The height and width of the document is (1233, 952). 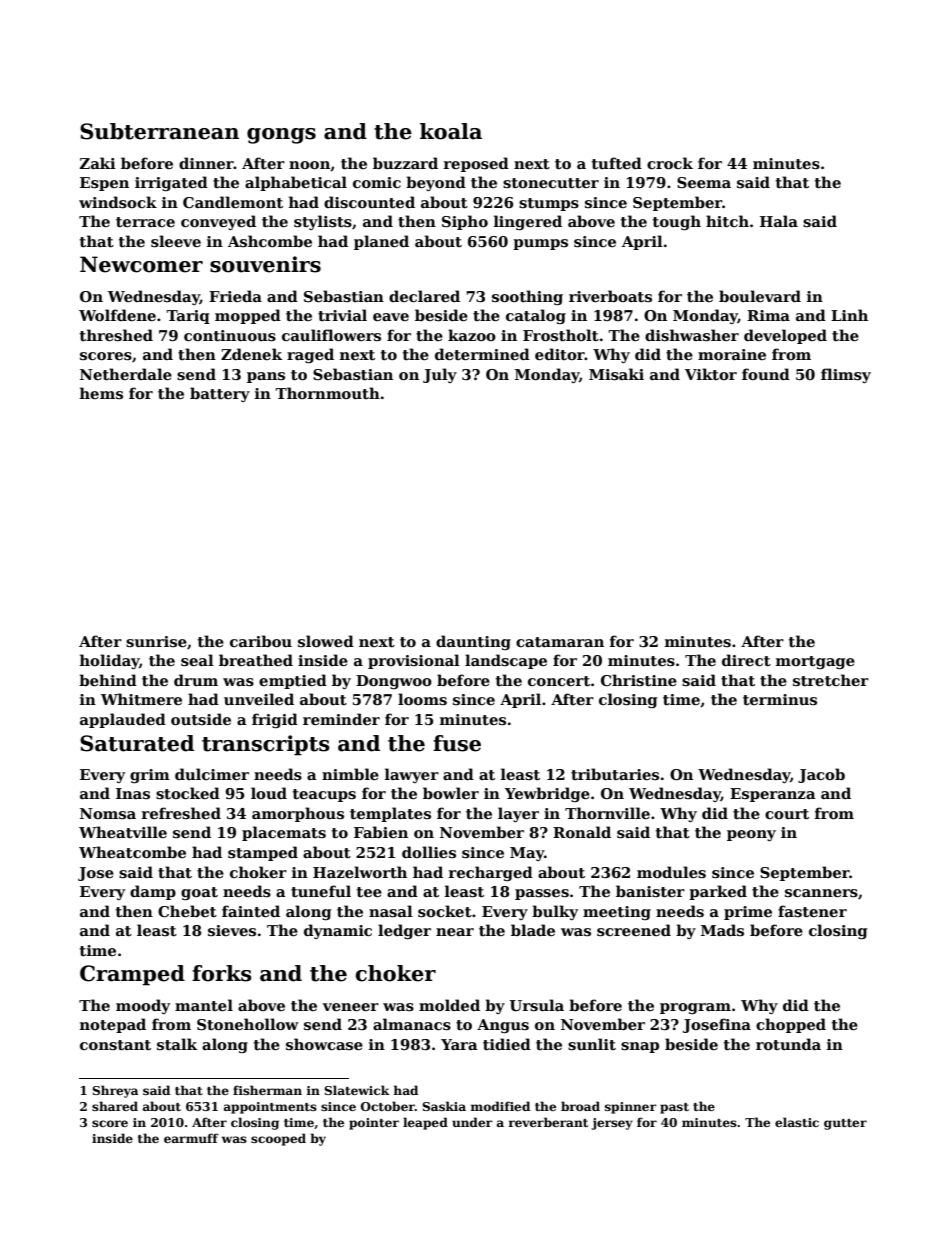 What do you see at coordinates (617, 163) in the document?
I see `tufted` at bounding box center [617, 163].
